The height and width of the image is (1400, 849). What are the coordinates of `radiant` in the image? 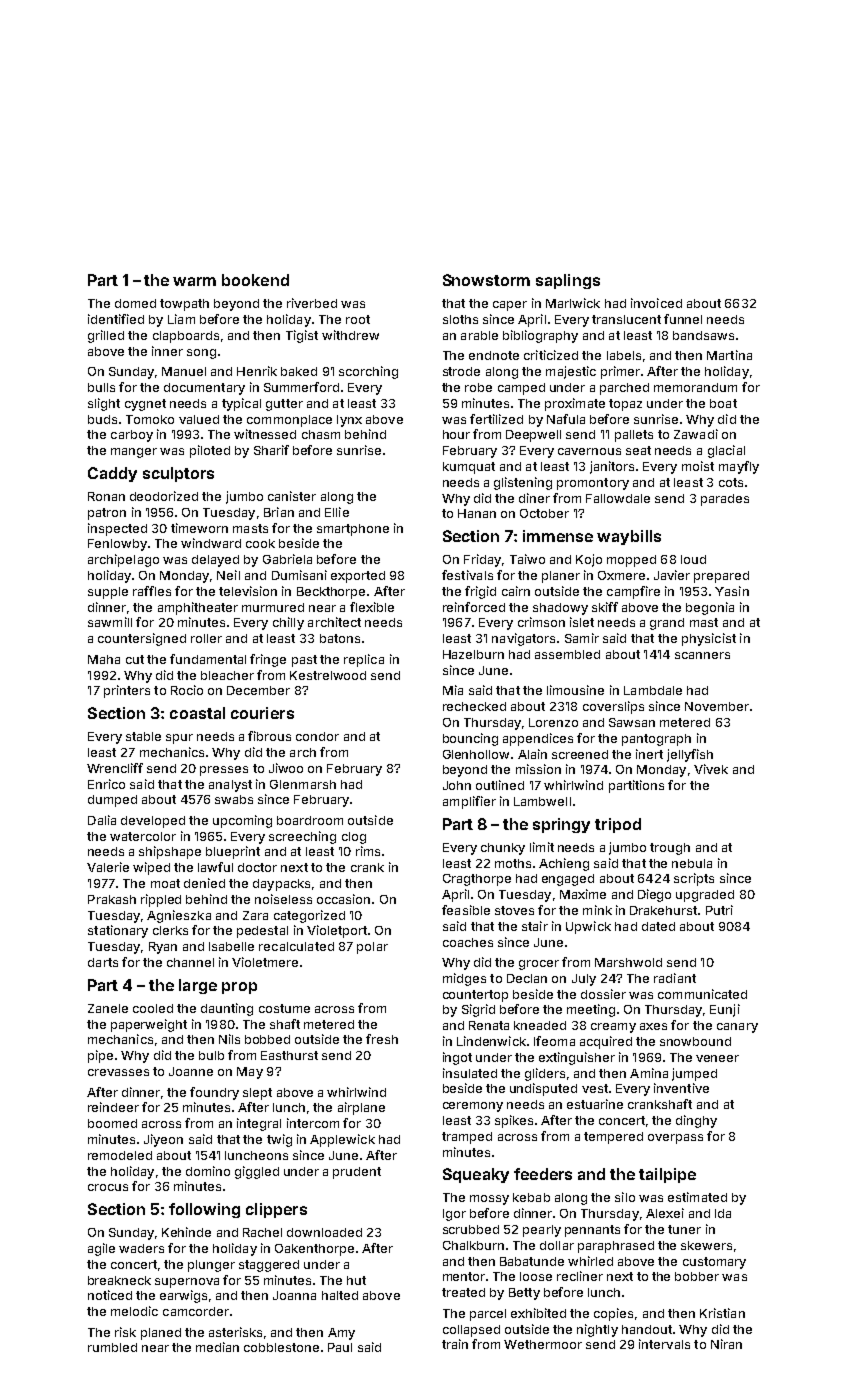 It's located at (675, 978).
